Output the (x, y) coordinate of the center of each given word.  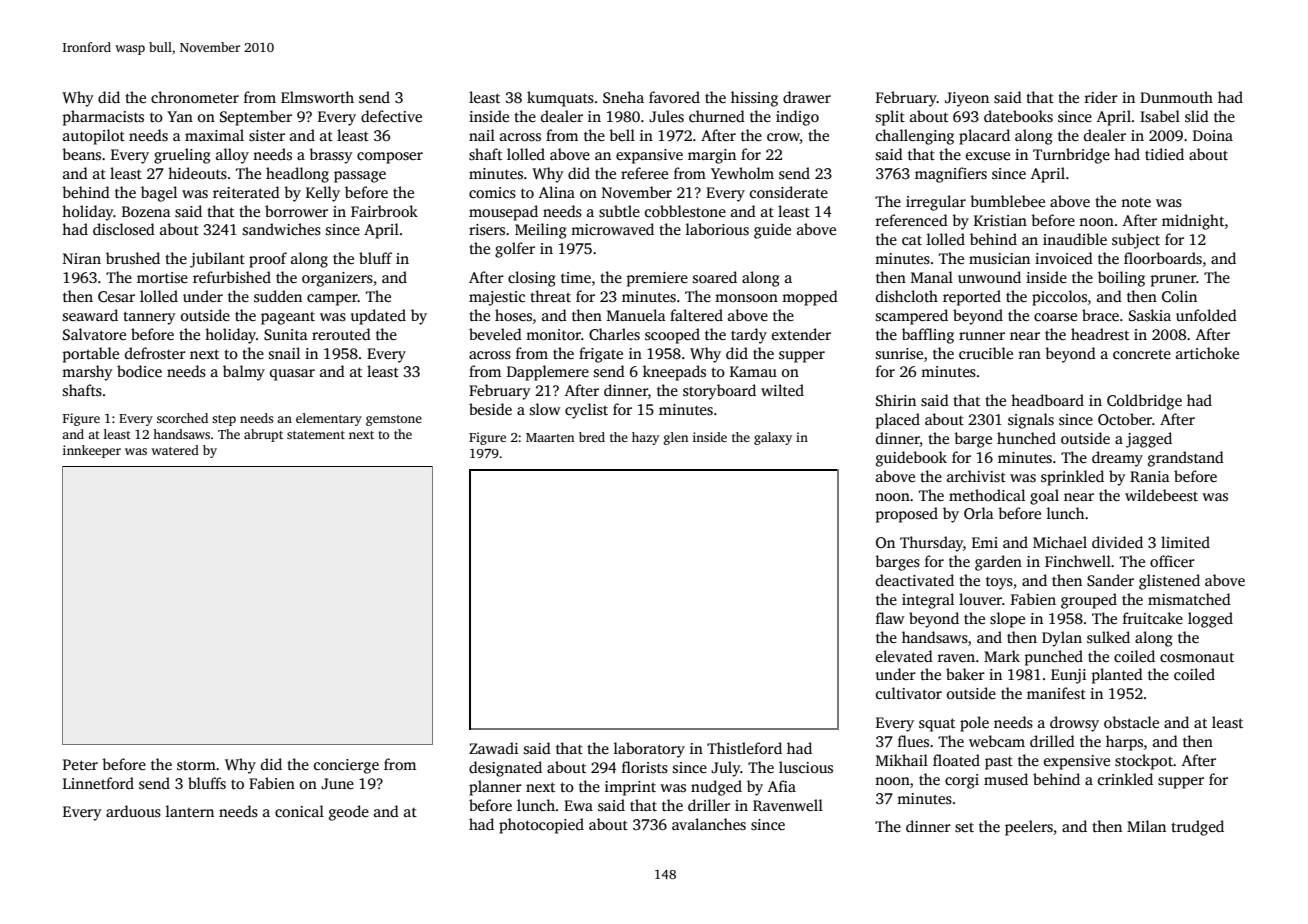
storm (196, 765)
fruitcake (1153, 618)
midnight (1193, 222)
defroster (155, 353)
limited (1185, 542)
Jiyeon (967, 99)
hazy (645, 438)
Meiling (541, 231)
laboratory (649, 750)
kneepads (674, 373)
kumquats (560, 99)
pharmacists (103, 118)
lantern (190, 811)
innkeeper (92, 451)
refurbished (232, 277)
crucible (986, 353)
